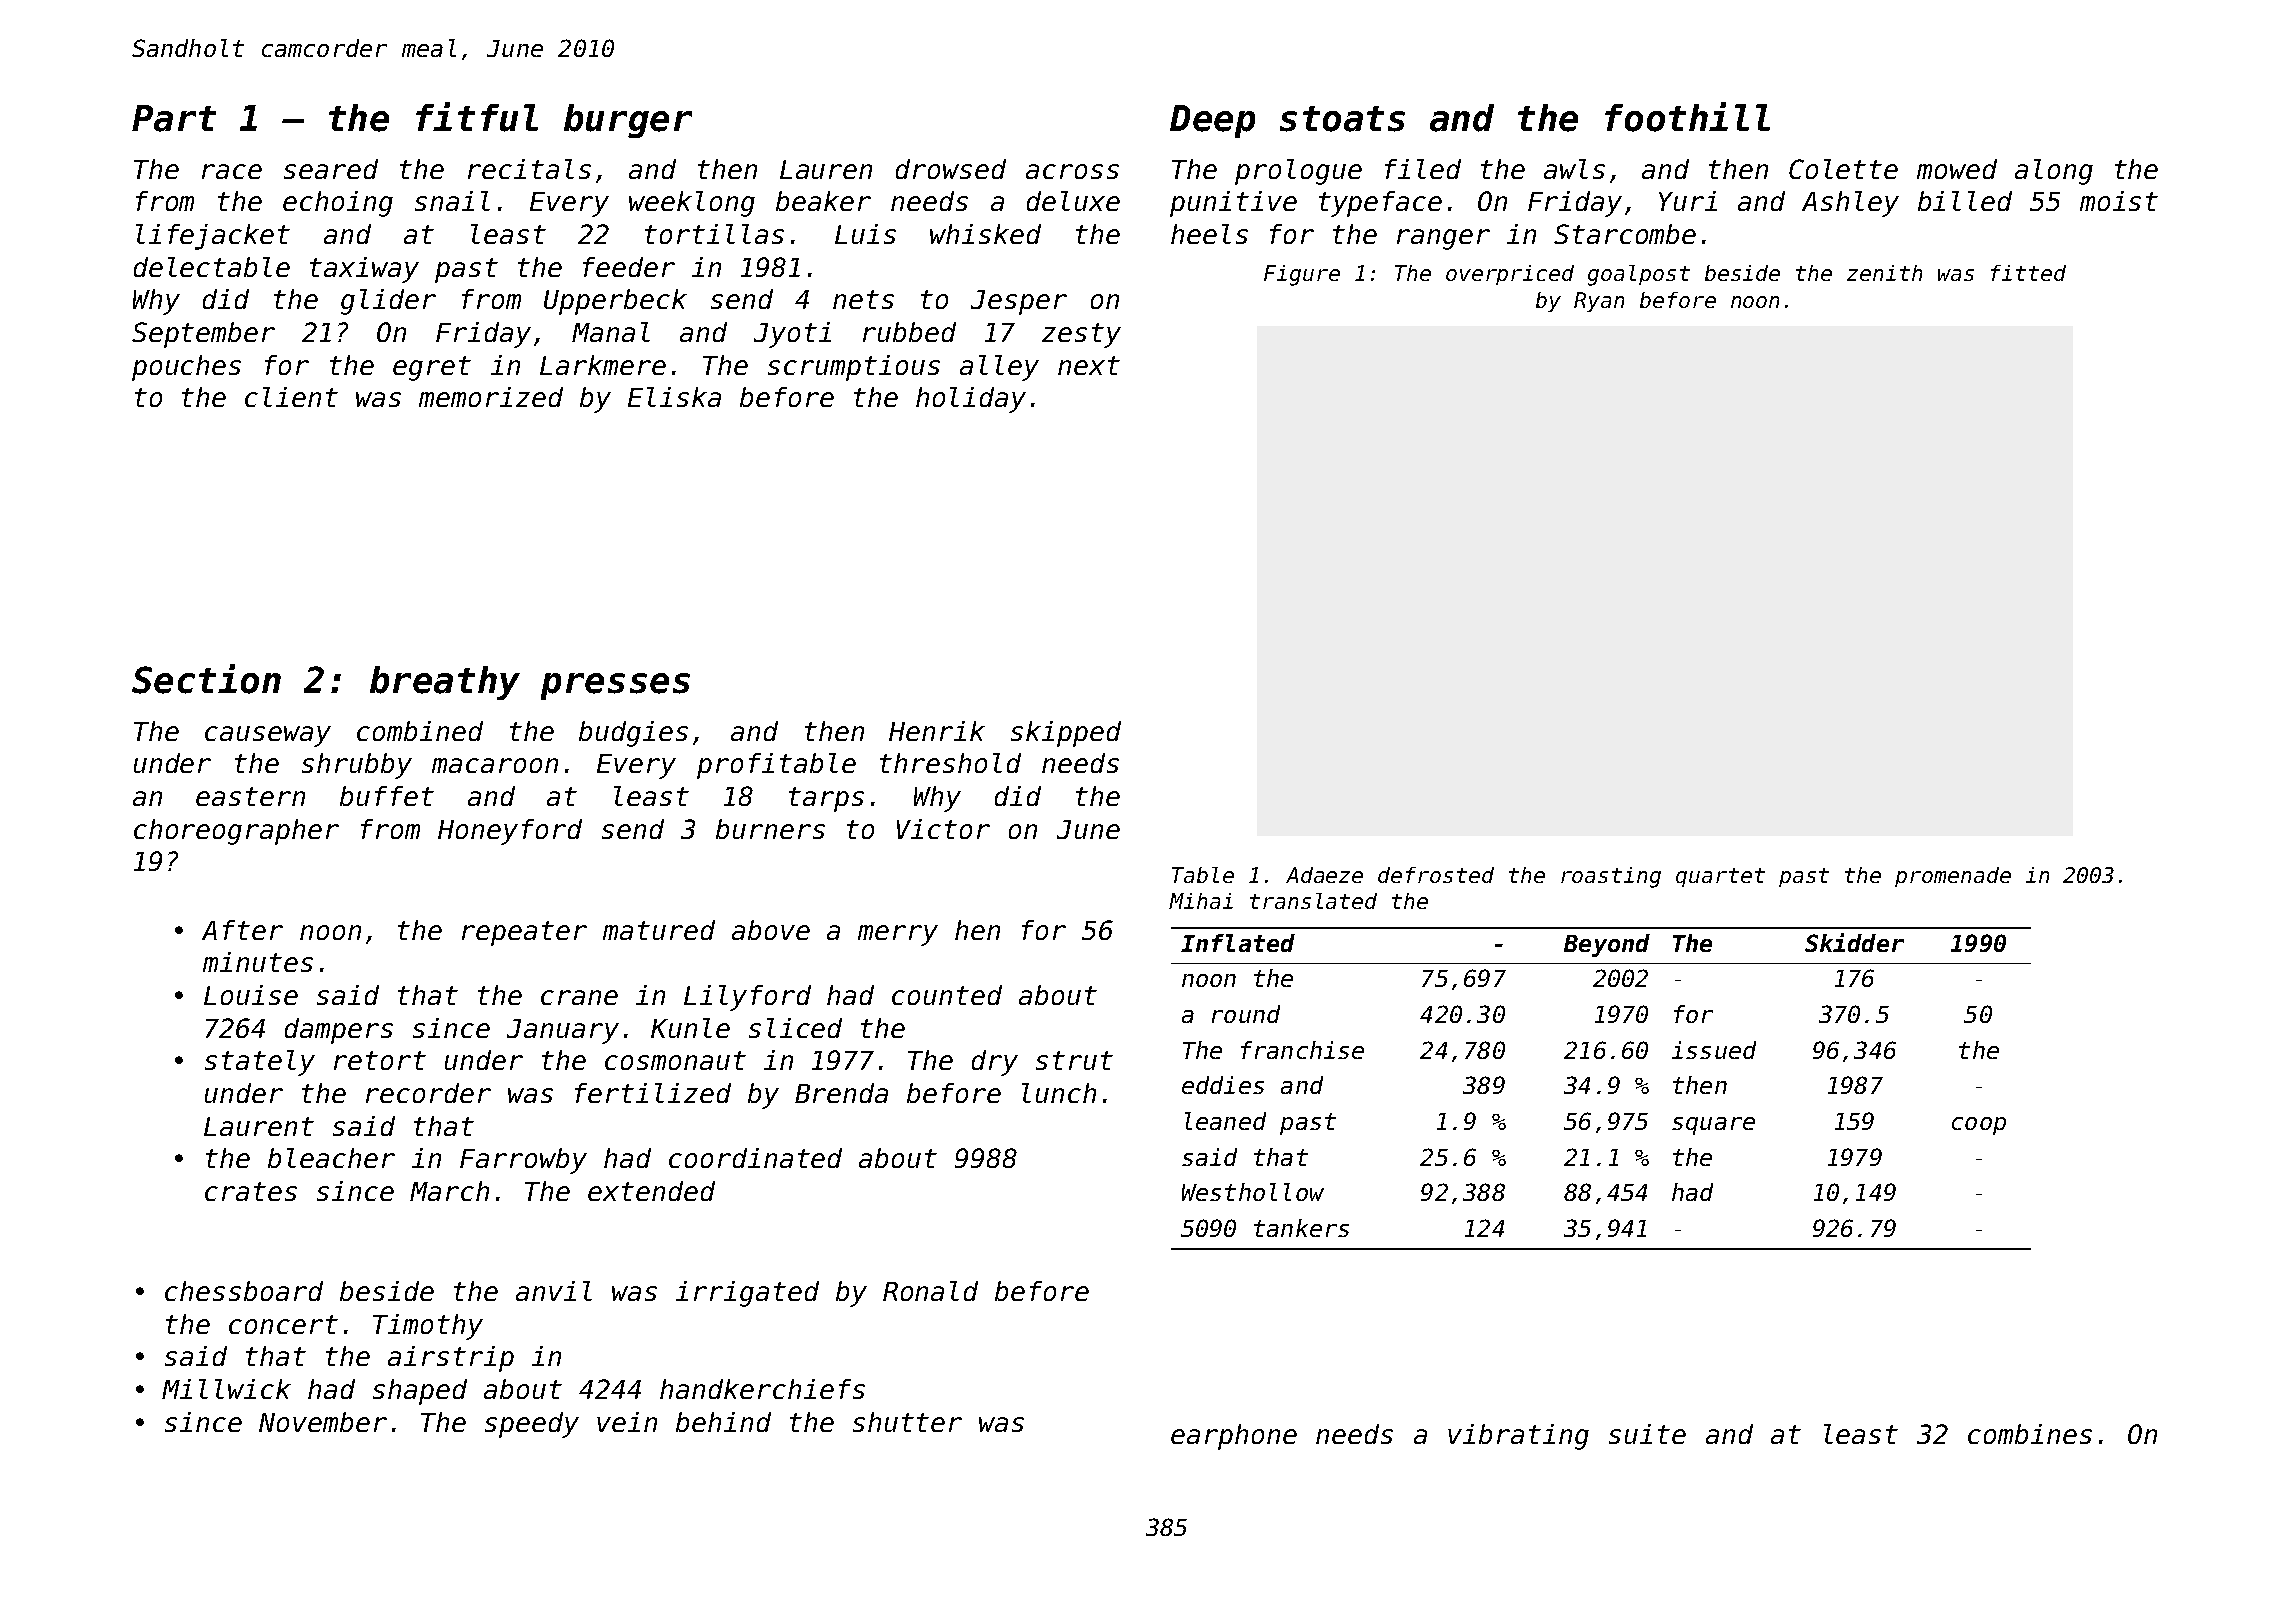  I want to click on zesty, so click(1081, 335).
